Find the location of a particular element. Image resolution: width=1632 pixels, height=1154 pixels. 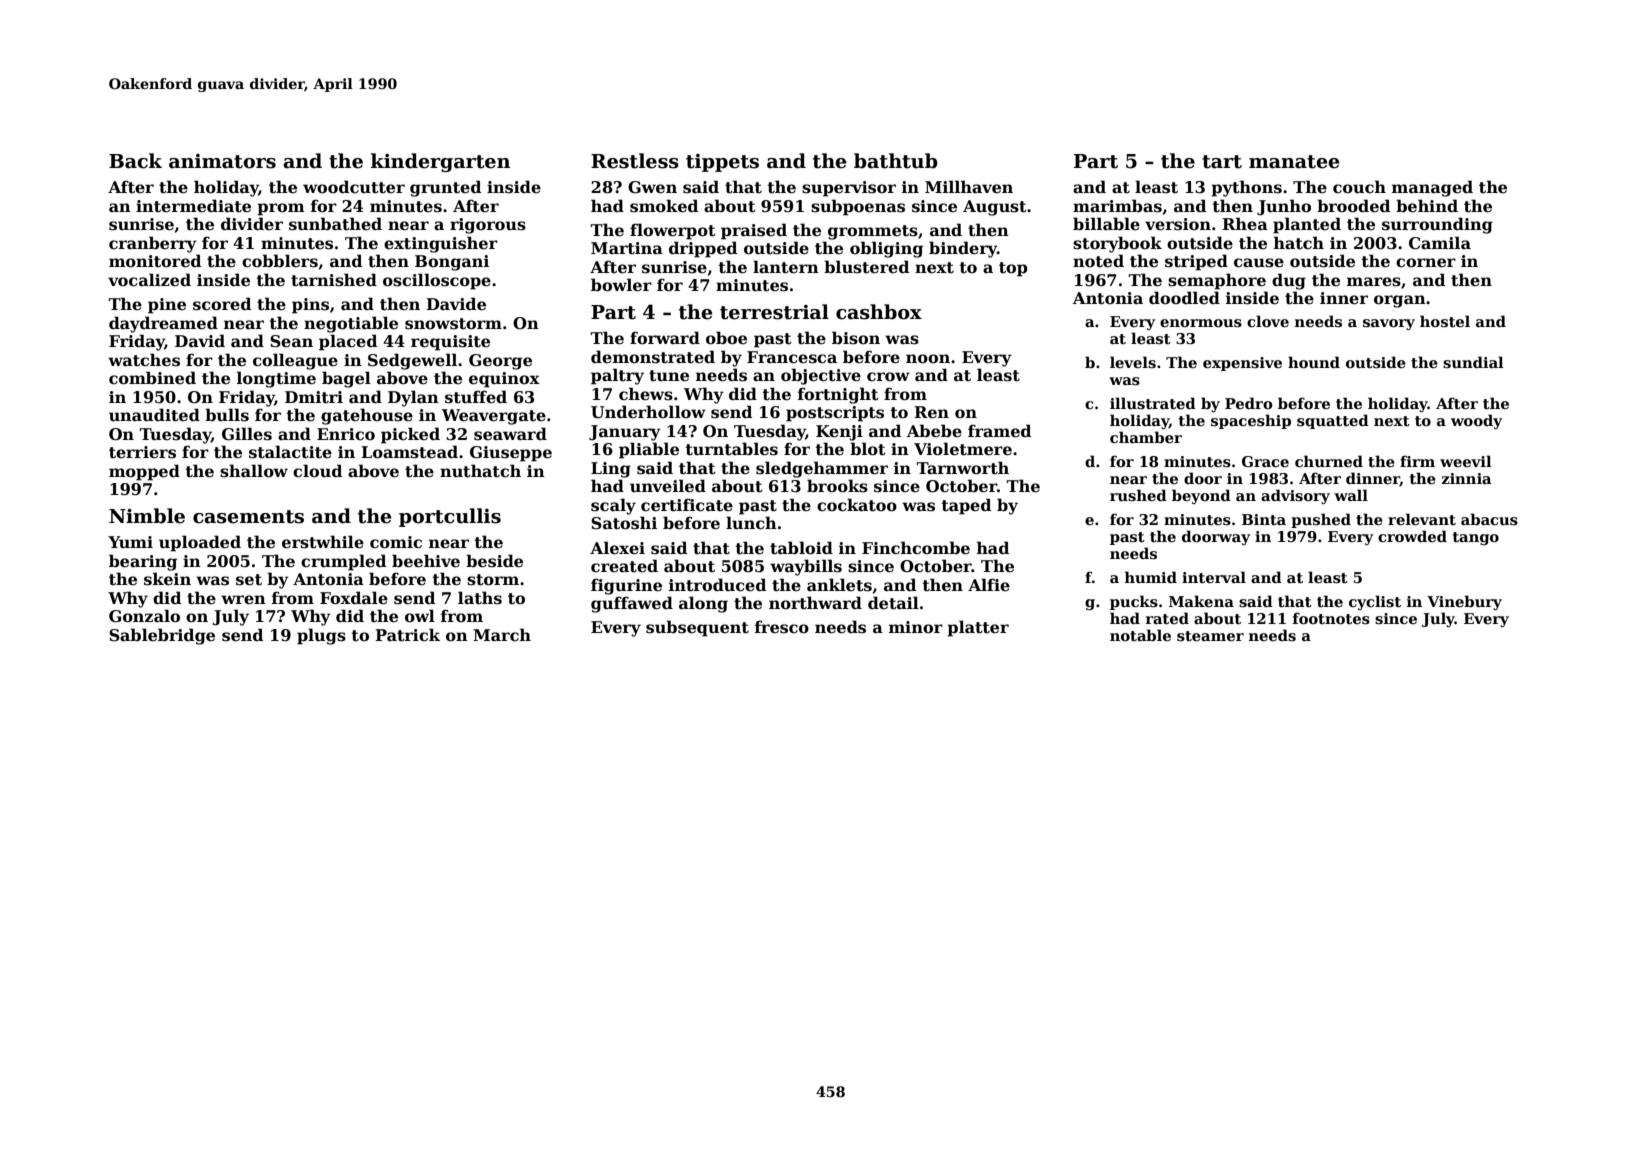

picked is located at coordinates (410, 435).
